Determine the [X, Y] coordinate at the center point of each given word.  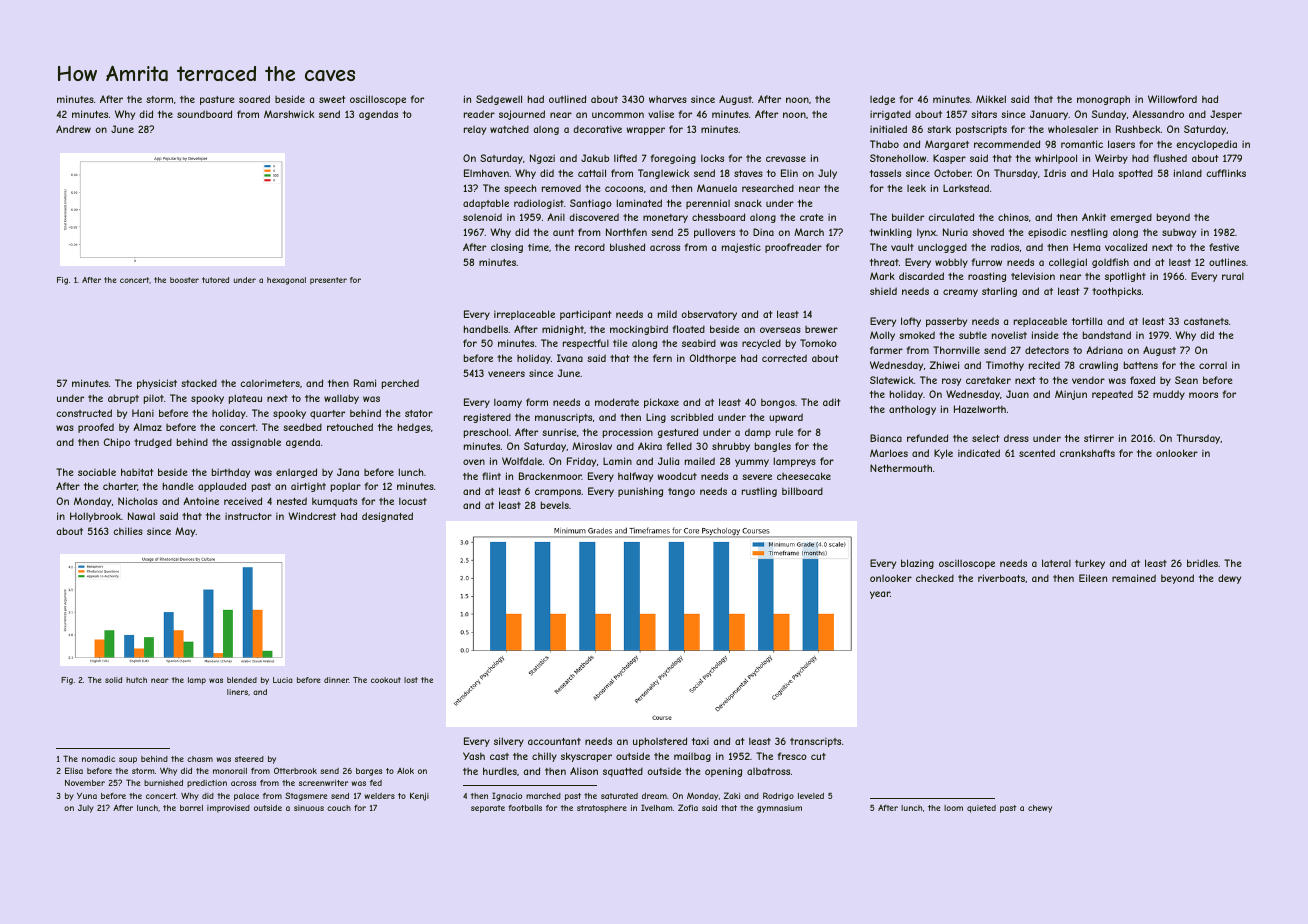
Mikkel [991, 99]
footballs [525, 808]
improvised [228, 809]
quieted [981, 809]
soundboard [204, 114]
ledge [882, 100]
